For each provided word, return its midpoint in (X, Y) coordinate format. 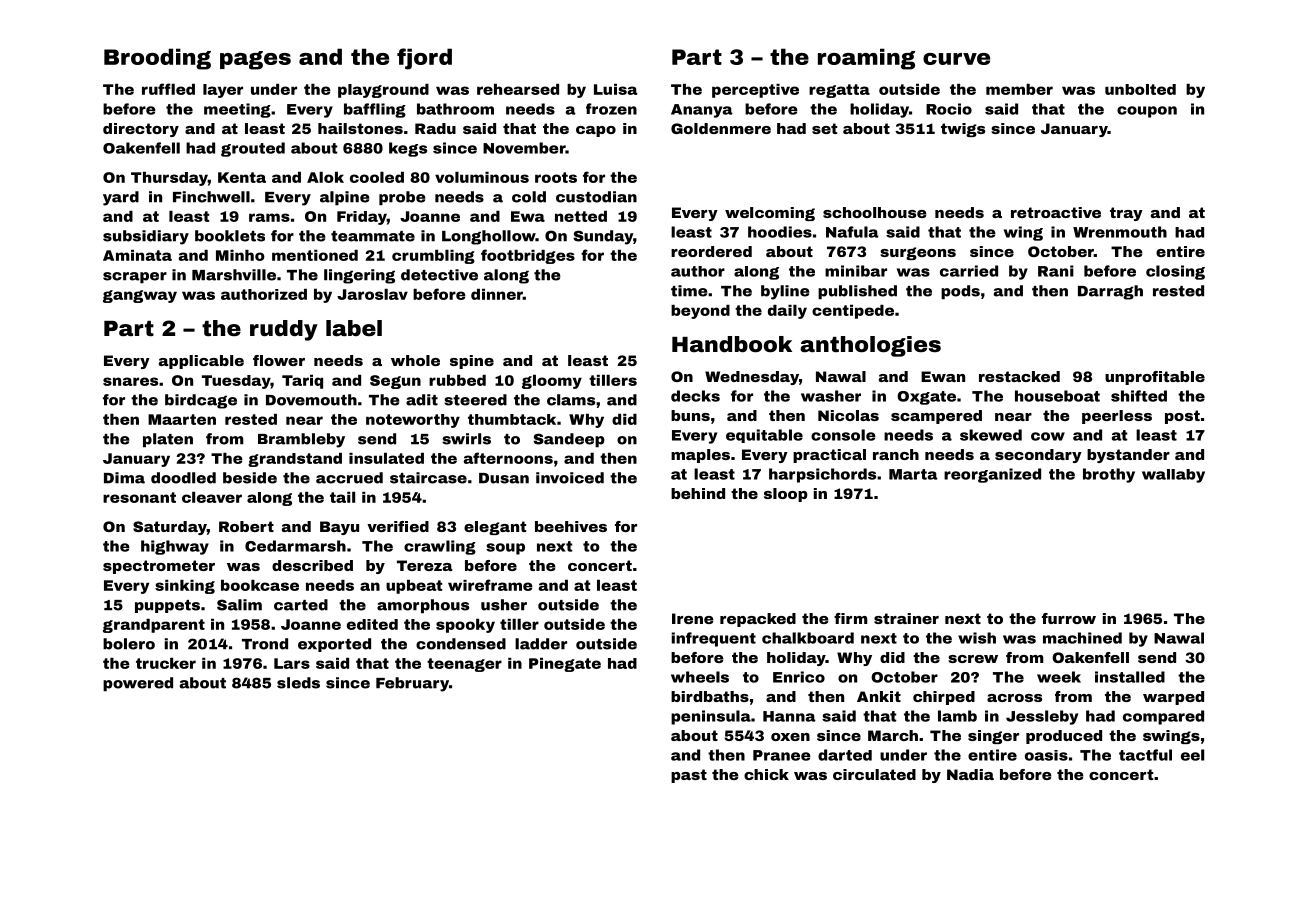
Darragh (1110, 292)
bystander (1128, 456)
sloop (786, 495)
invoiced (570, 478)
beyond (700, 312)
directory (141, 130)
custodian (596, 197)
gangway (140, 296)
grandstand (295, 460)
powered (138, 684)
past (689, 776)
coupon (1147, 112)
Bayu (339, 528)
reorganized (992, 475)
